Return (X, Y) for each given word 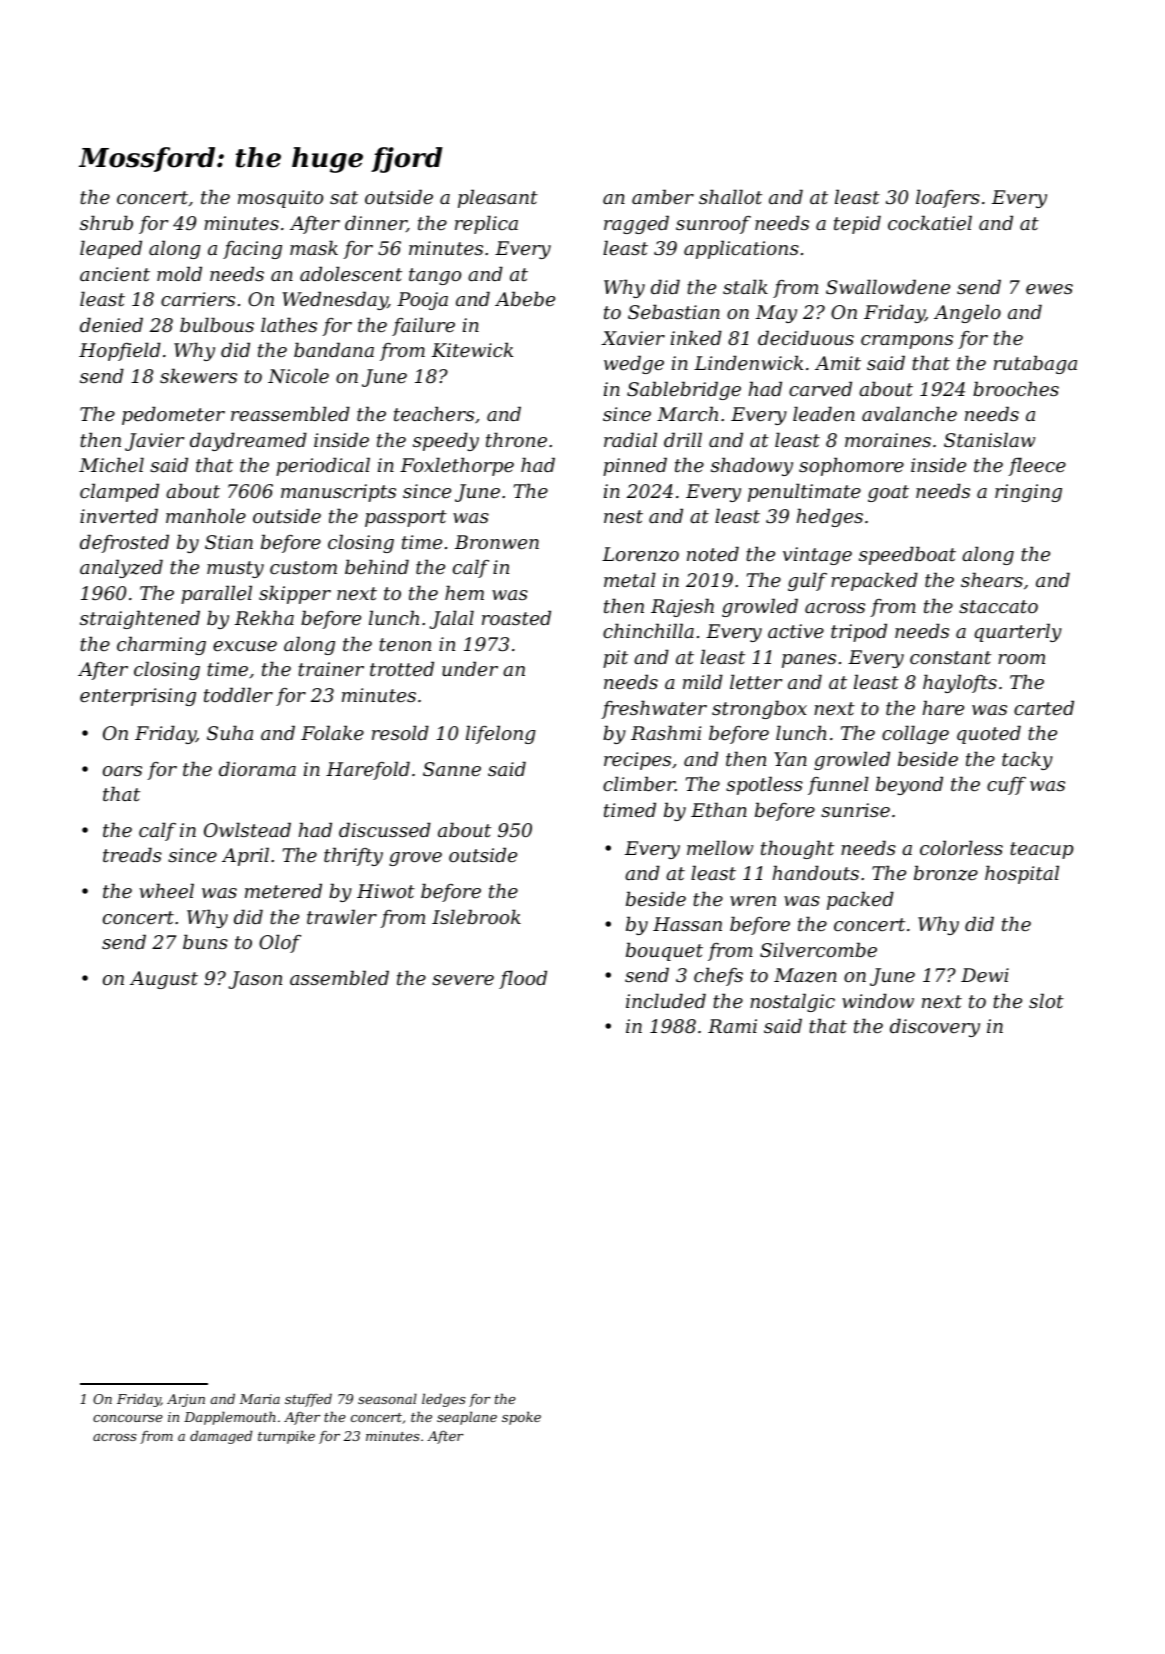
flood (523, 979)
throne (516, 439)
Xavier (633, 338)
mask (314, 247)
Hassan (687, 924)
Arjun (186, 1400)
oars (122, 771)
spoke (521, 1418)
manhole (206, 515)
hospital (1022, 874)
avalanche (909, 413)
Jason (255, 980)
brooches (1016, 388)
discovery (935, 1027)
